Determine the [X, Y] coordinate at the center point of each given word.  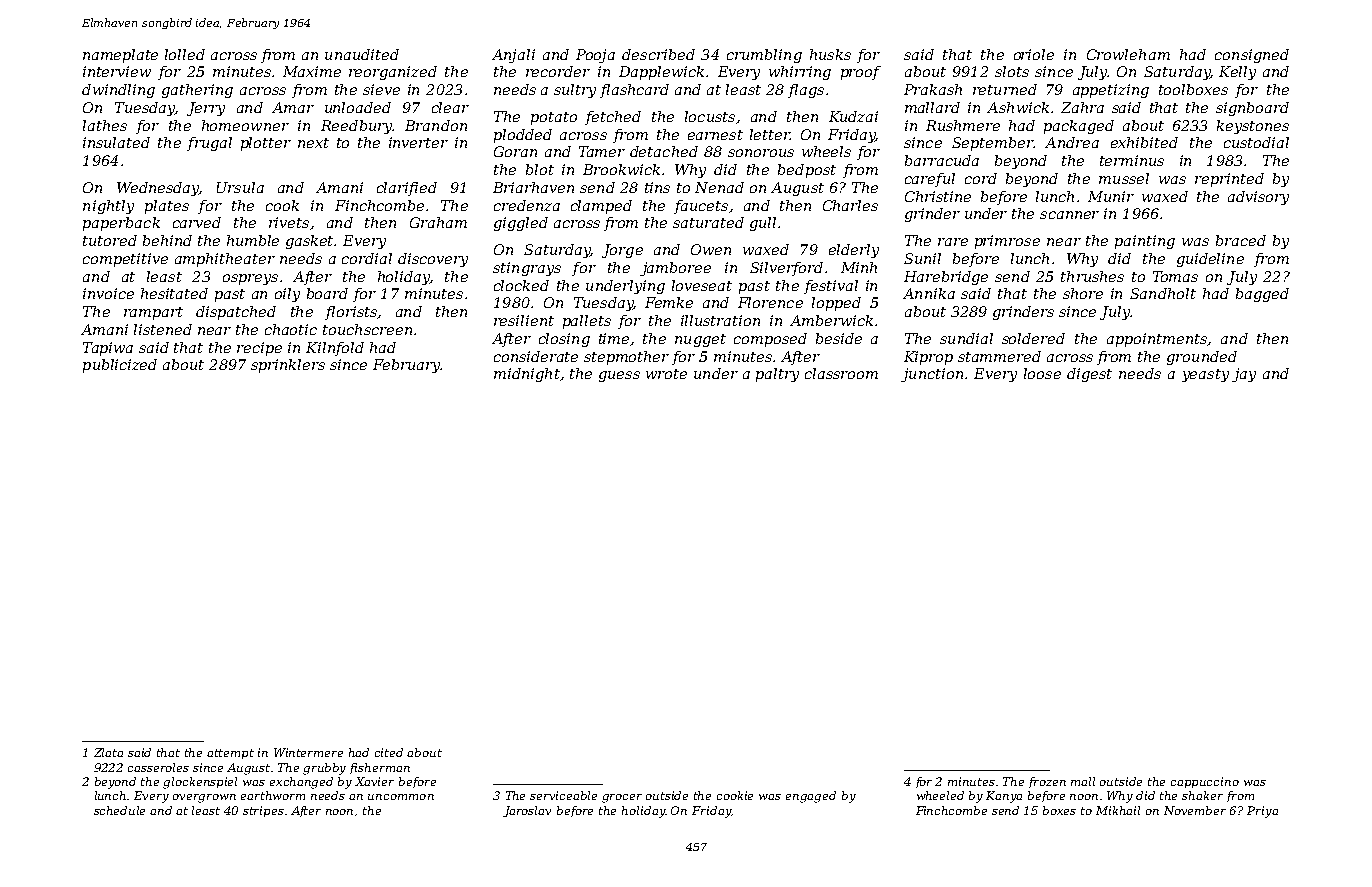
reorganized [393, 73]
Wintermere [308, 752]
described [658, 54]
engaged [811, 797]
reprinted [1229, 180]
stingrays [527, 269]
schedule [119, 810]
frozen [1047, 782]
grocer [622, 798]
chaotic [291, 329]
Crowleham [1128, 54]
